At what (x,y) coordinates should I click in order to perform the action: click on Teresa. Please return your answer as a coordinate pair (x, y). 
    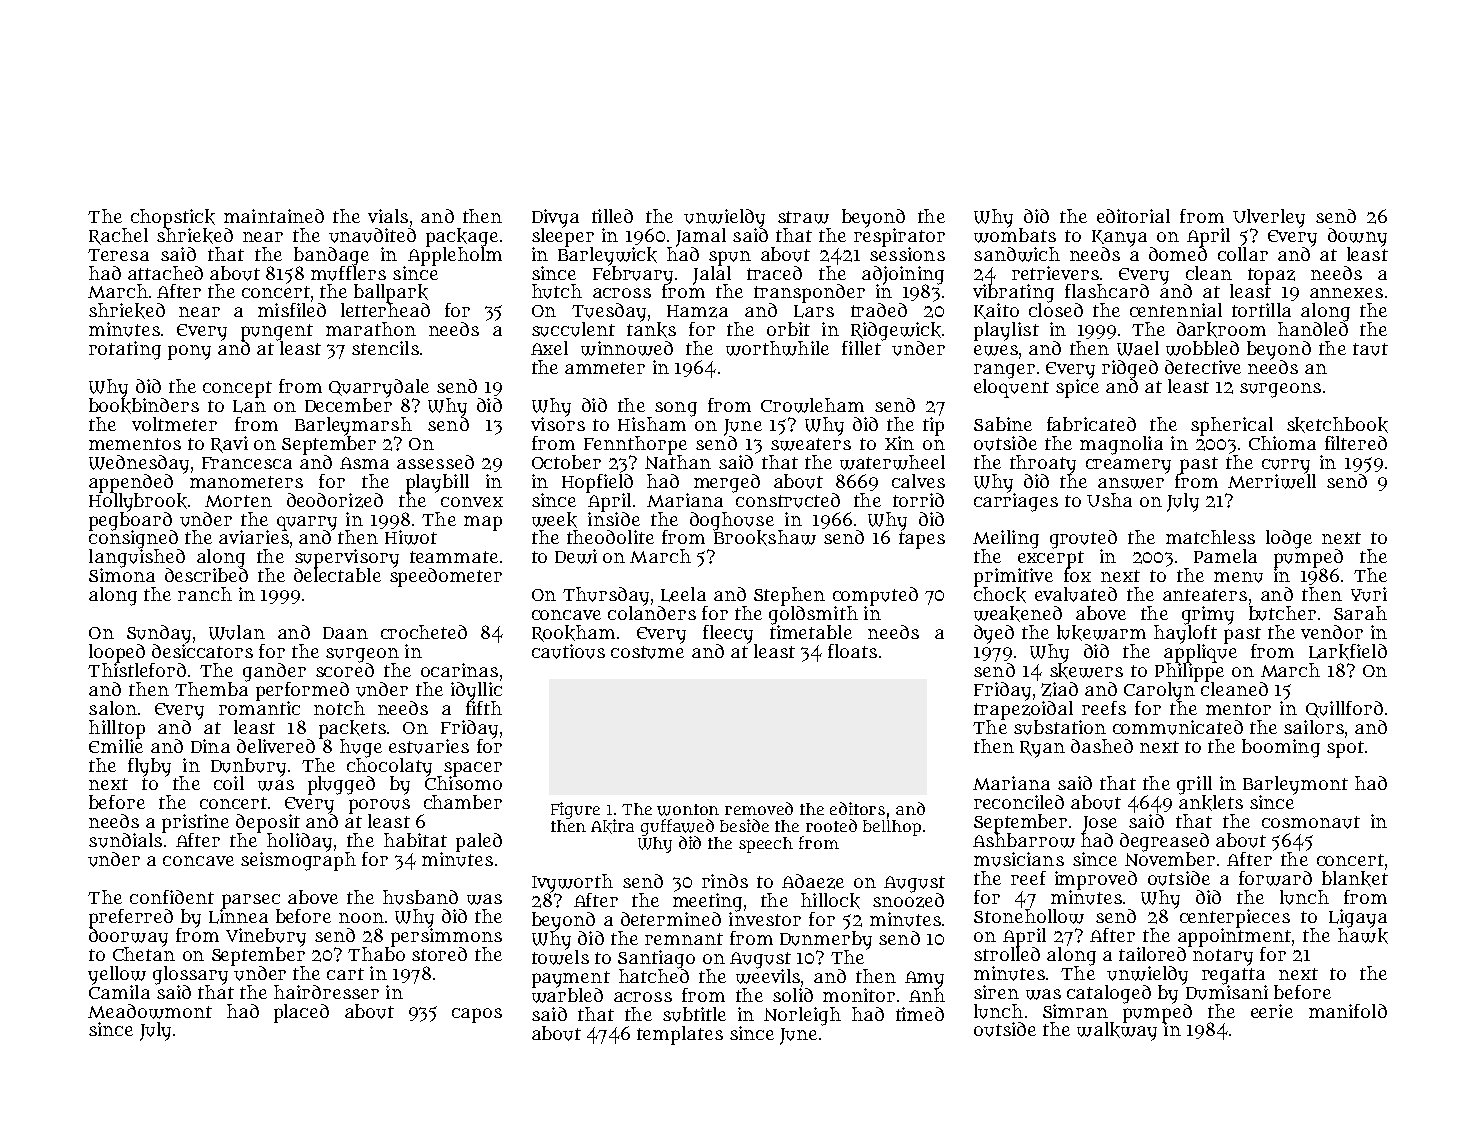
    Looking at the image, I should click on (118, 255).
